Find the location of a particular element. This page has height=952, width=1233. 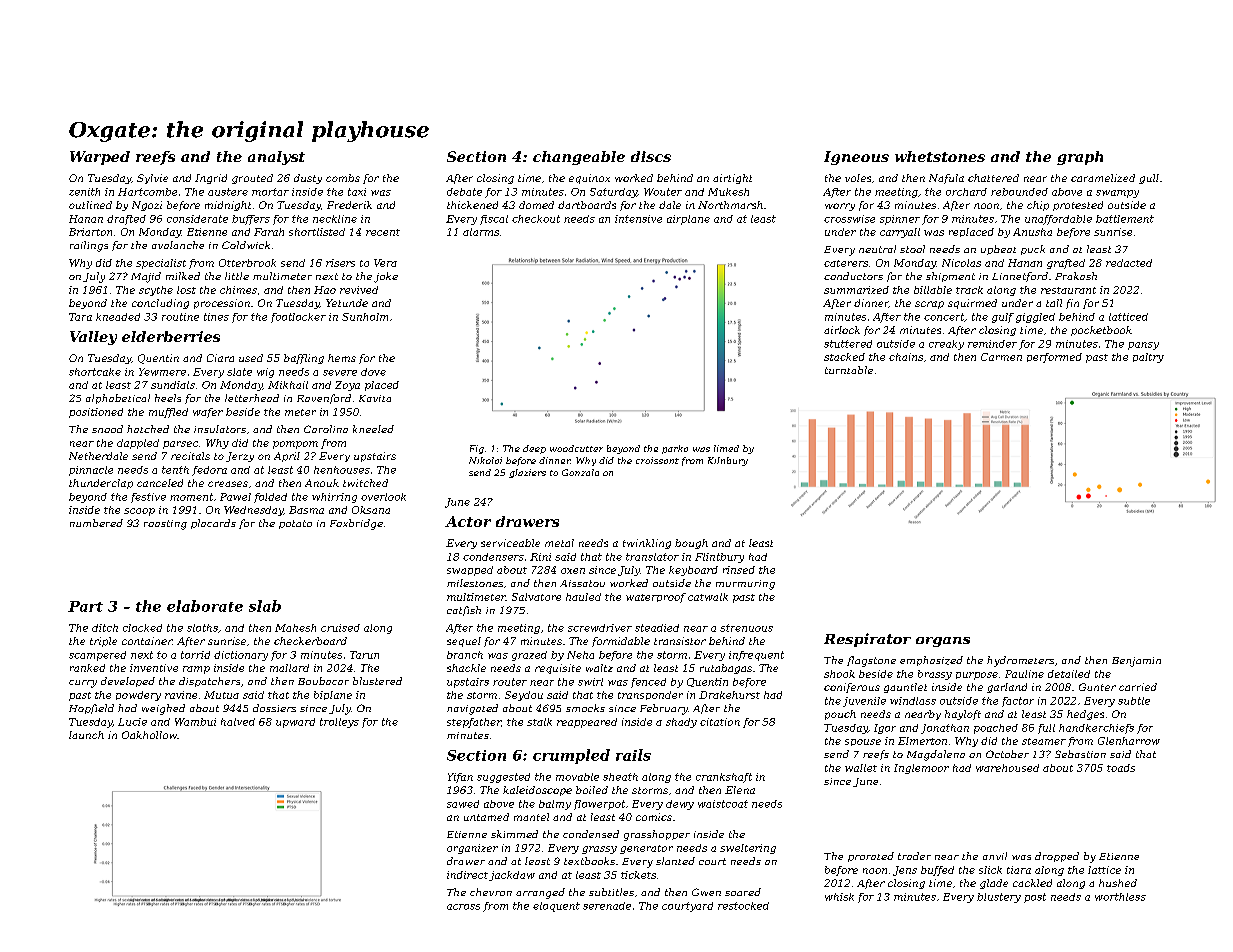

Benjamin is located at coordinates (1136, 662).
